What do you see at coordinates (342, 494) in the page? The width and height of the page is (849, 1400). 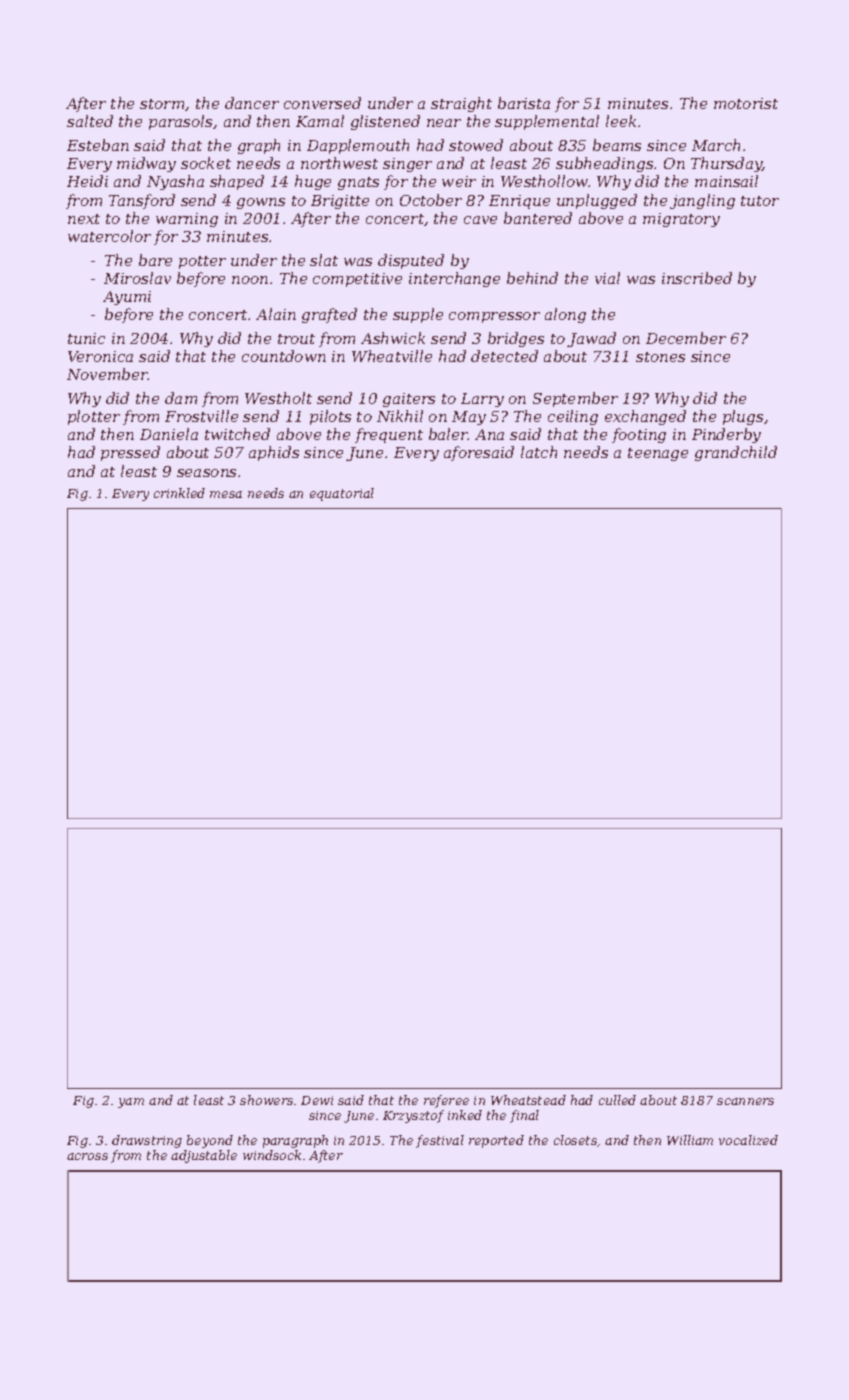 I see `equatorial` at bounding box center [342, 494].
